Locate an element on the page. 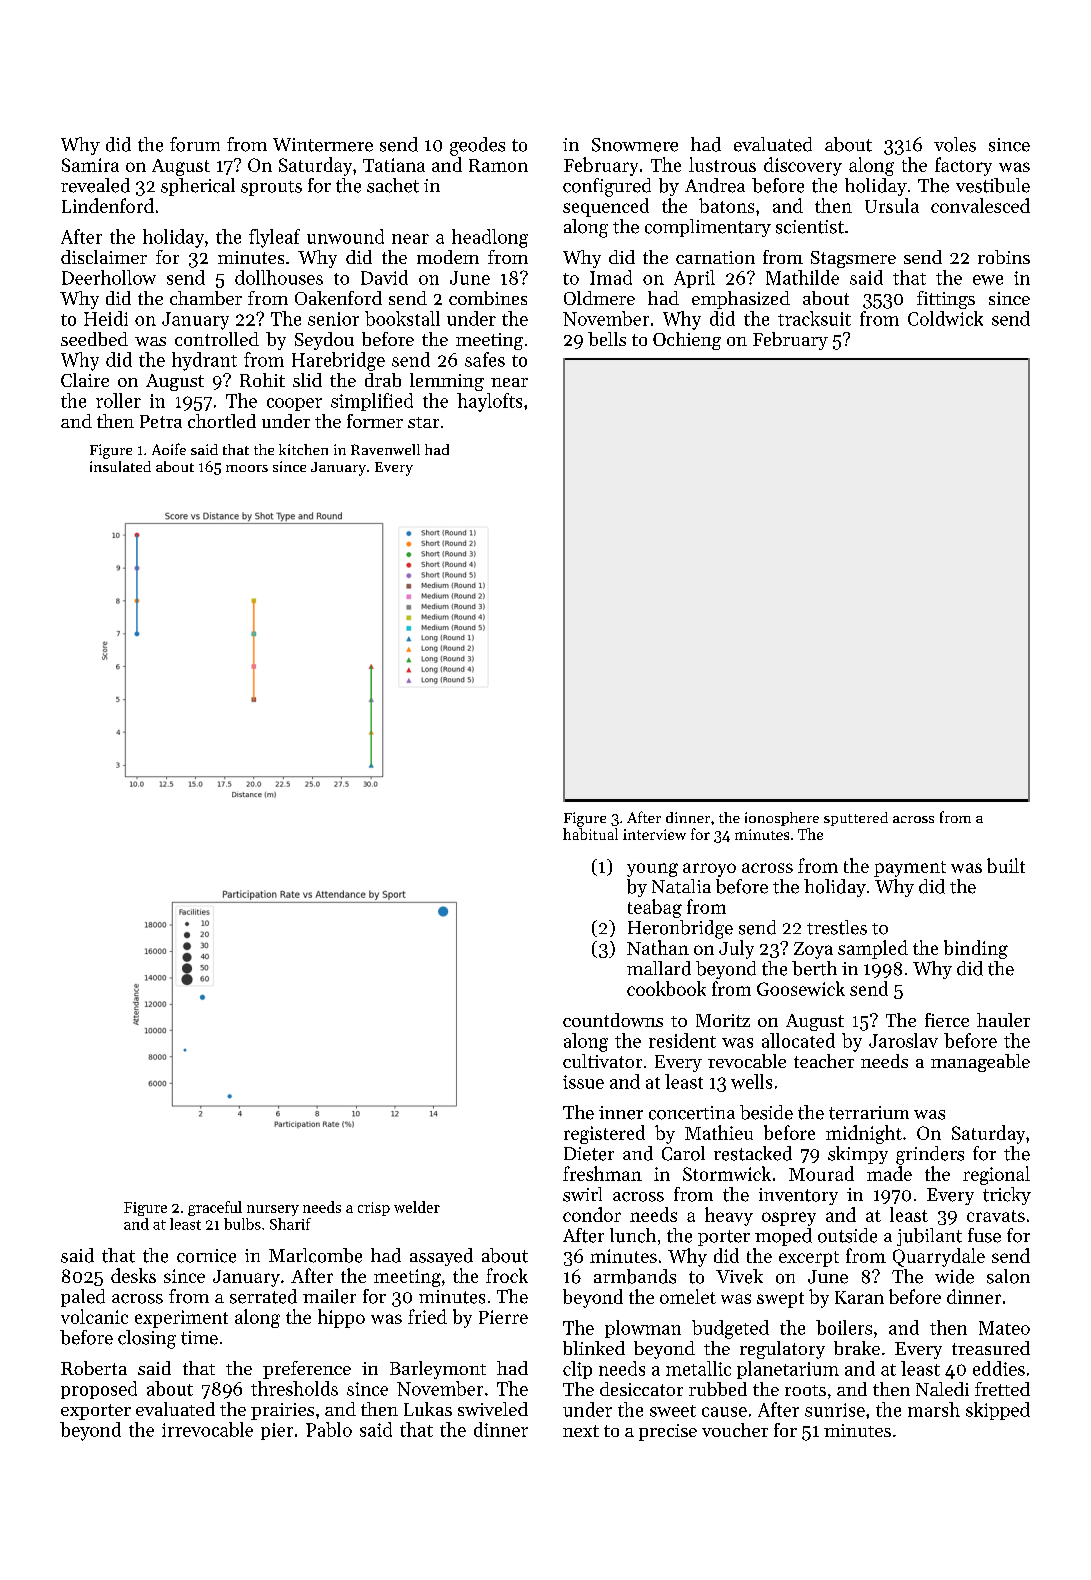  payment is located at coordinates (910, 869).
